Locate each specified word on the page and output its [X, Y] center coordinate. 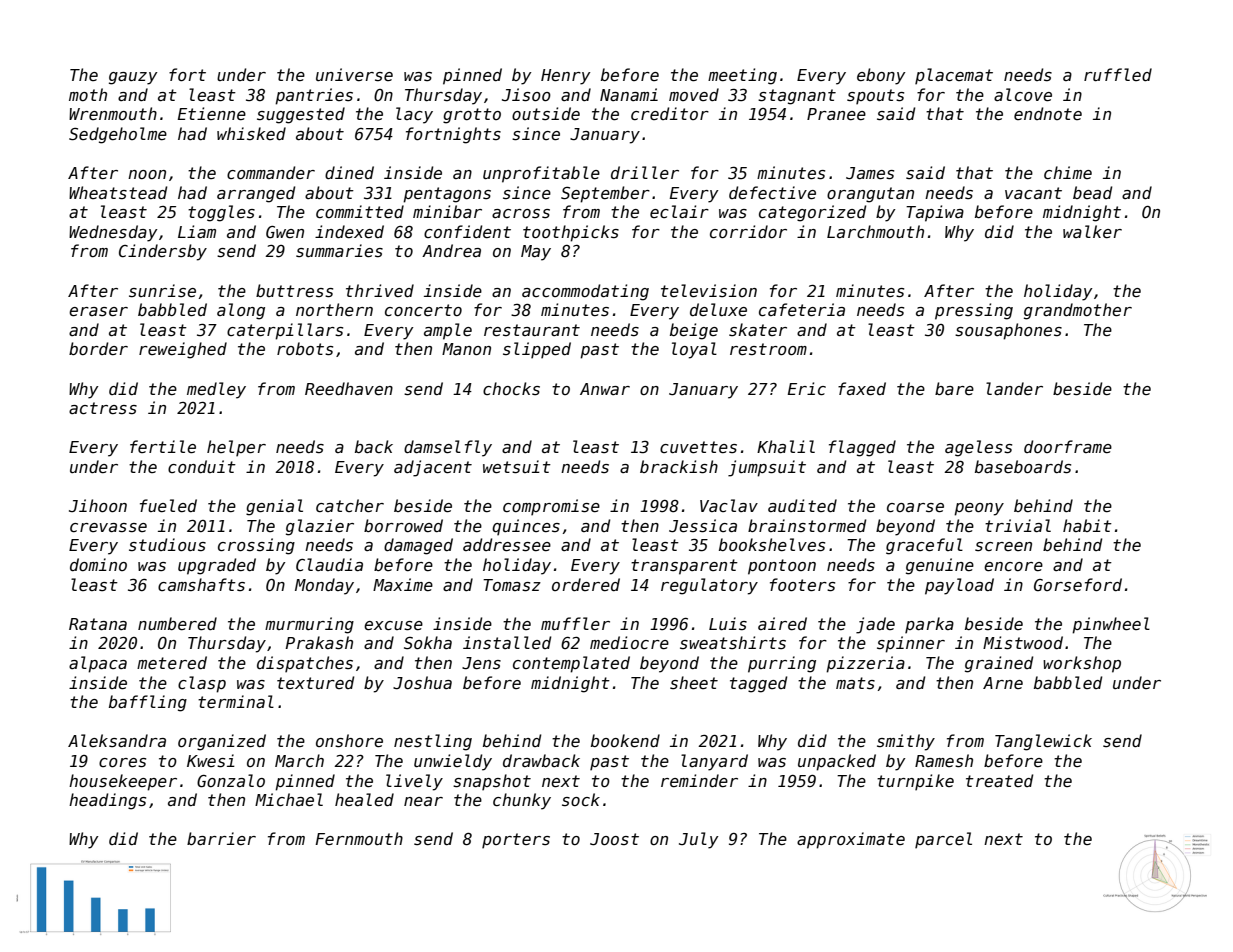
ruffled [1118, 74]
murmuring [309, 625]
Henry [566, 77]
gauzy [133, 78]
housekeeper [123, 782]
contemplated [571, 664]
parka [929, 625]
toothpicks [571, 233]
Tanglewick [1043, 742]
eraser [98, 311]
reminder [699, 780]
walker [1092, 231]
